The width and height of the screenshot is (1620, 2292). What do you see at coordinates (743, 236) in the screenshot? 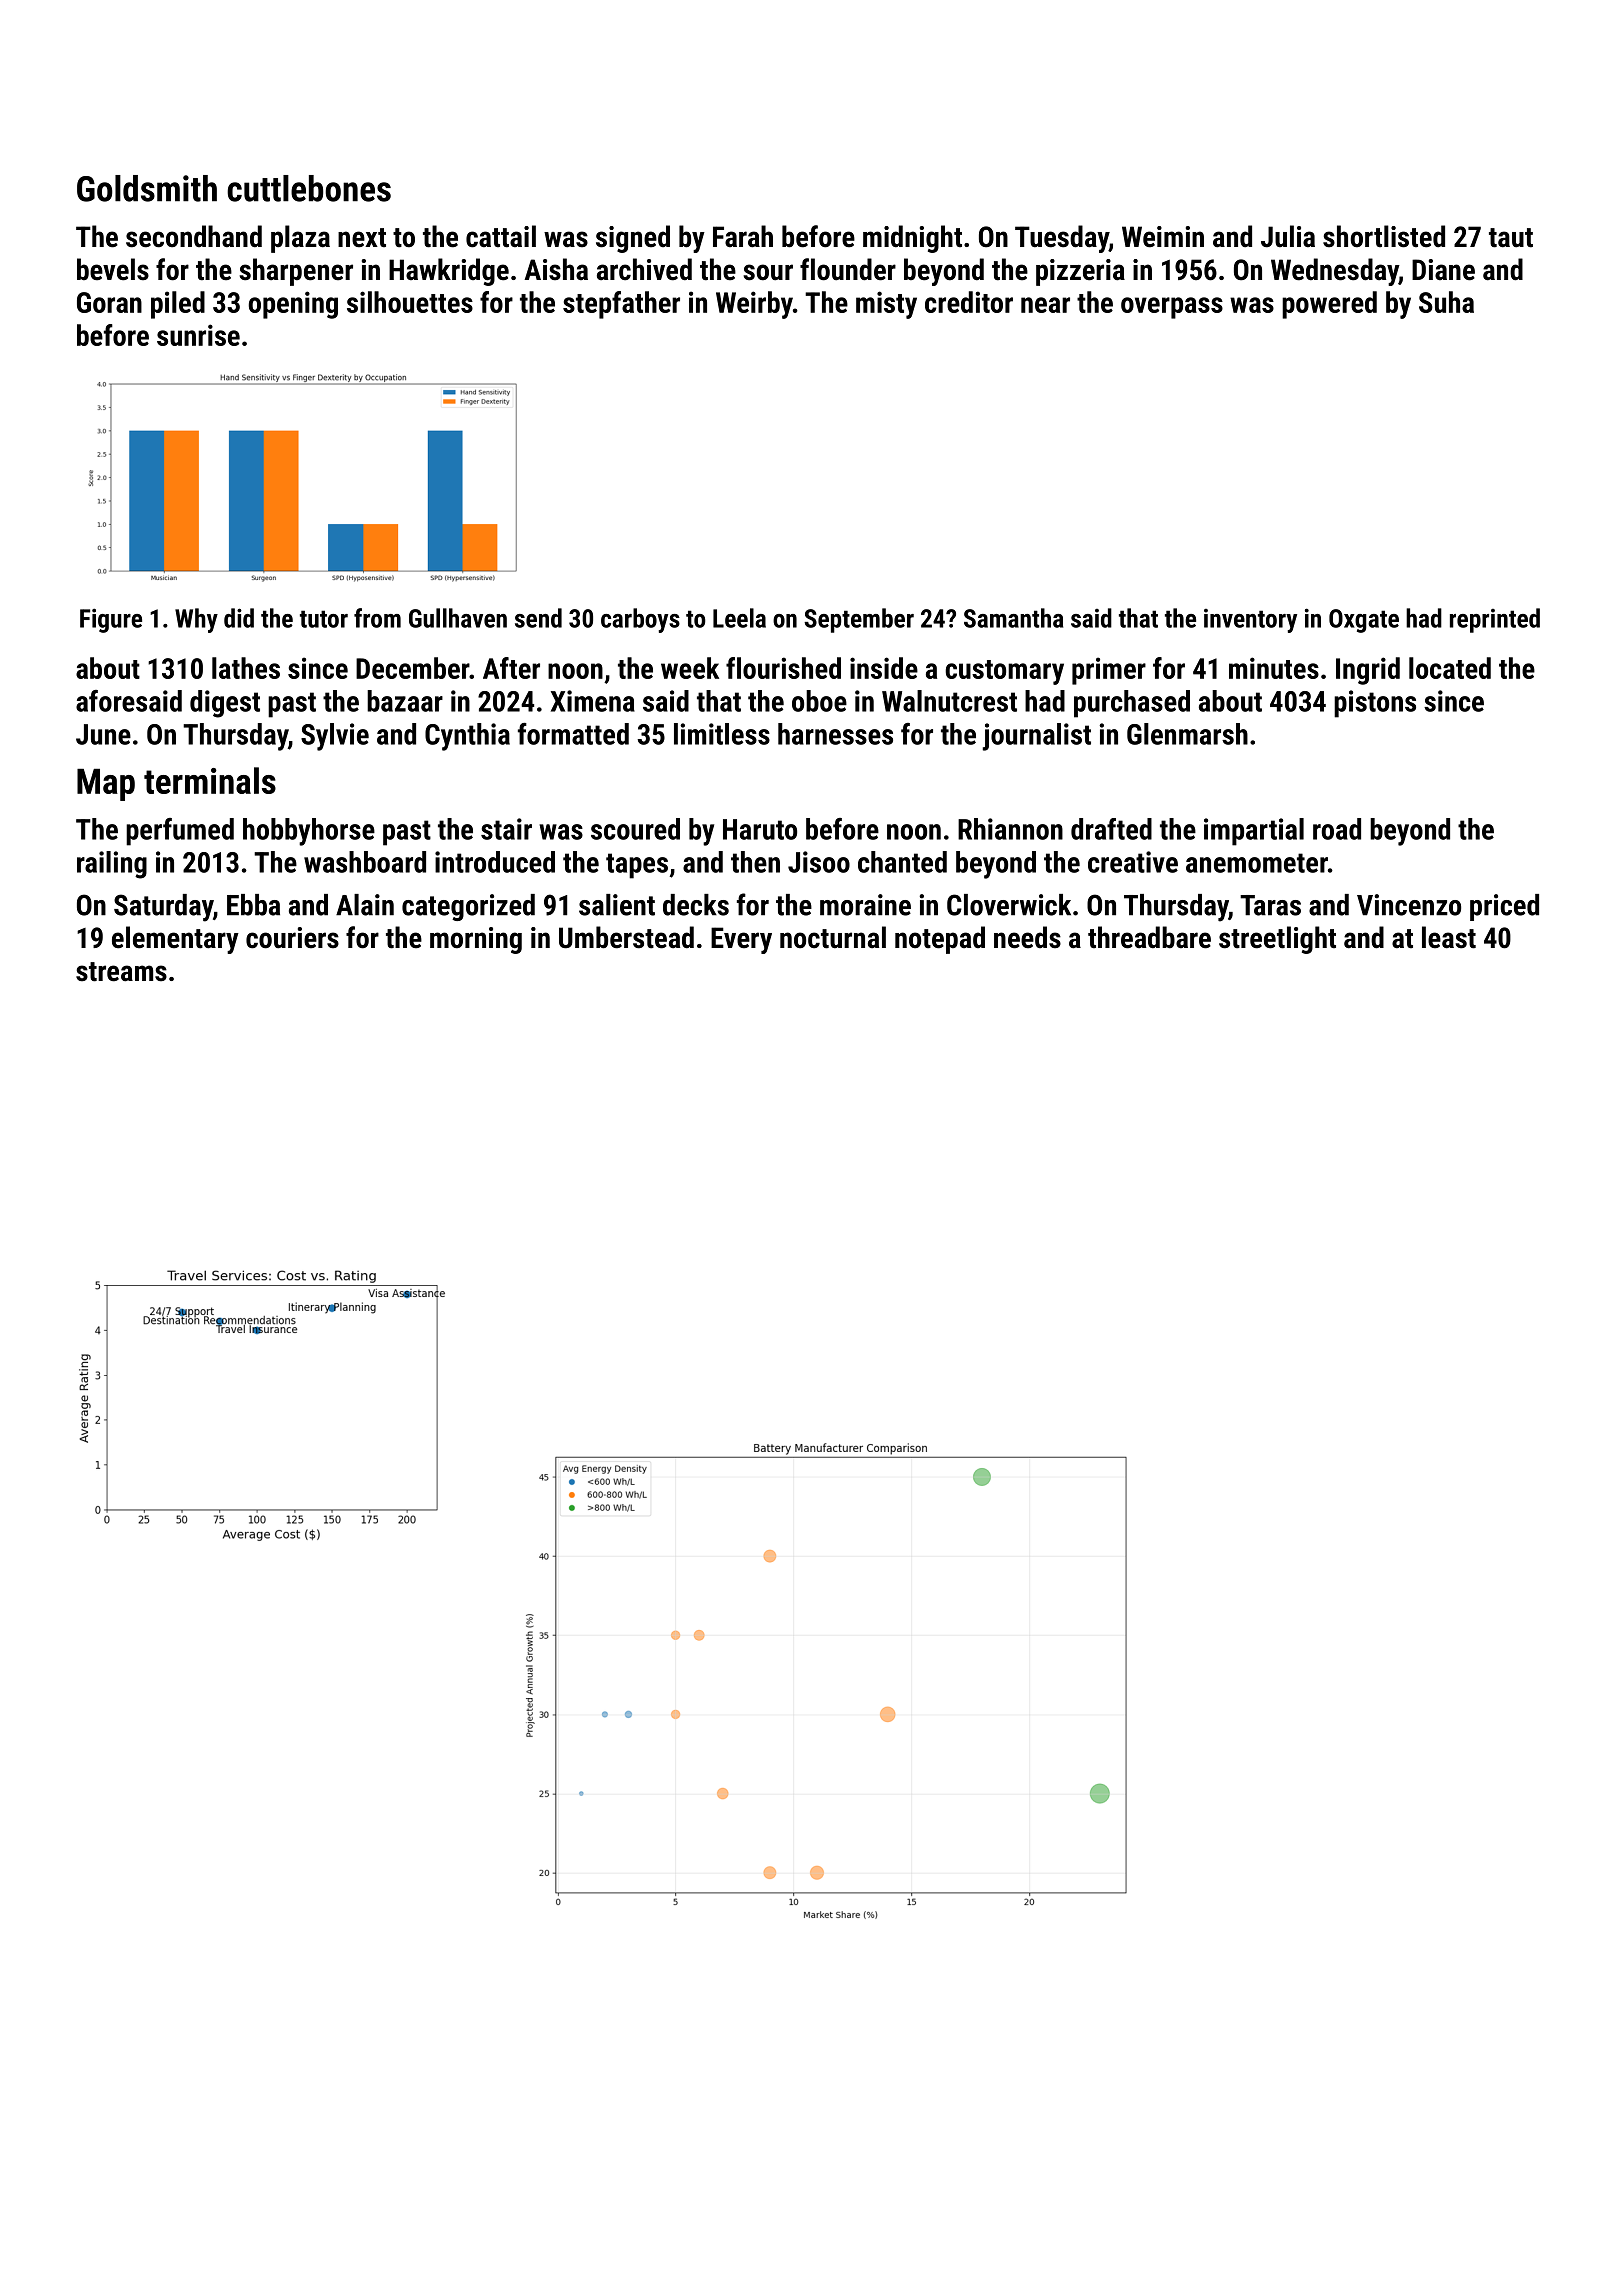
I see `Farah` at bounding box center [743, 236].
